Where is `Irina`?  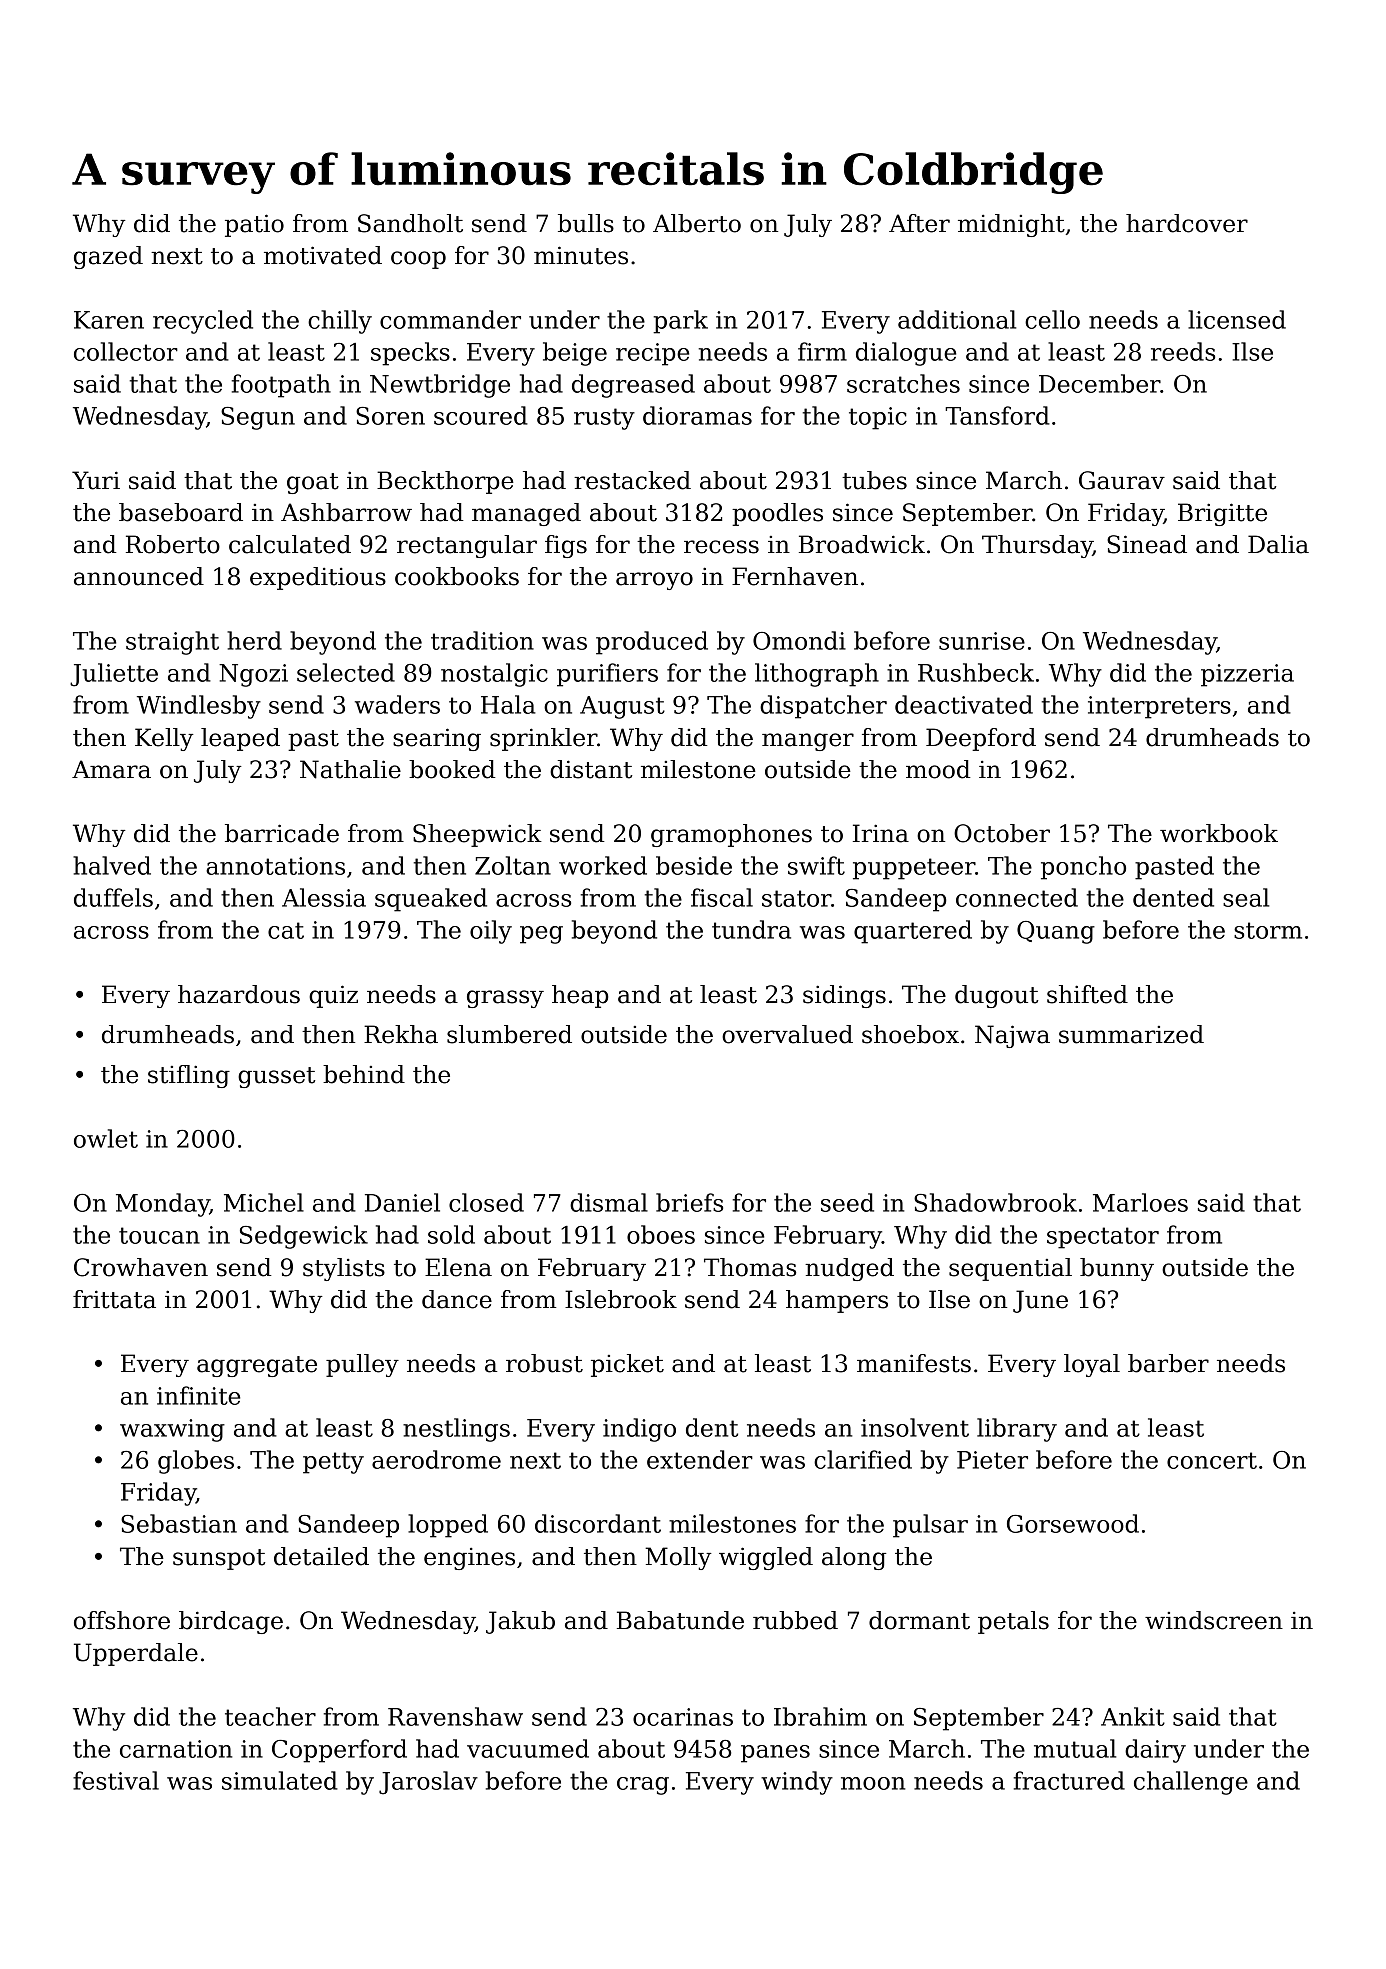
Irina is located at coordinates (881, 833).
